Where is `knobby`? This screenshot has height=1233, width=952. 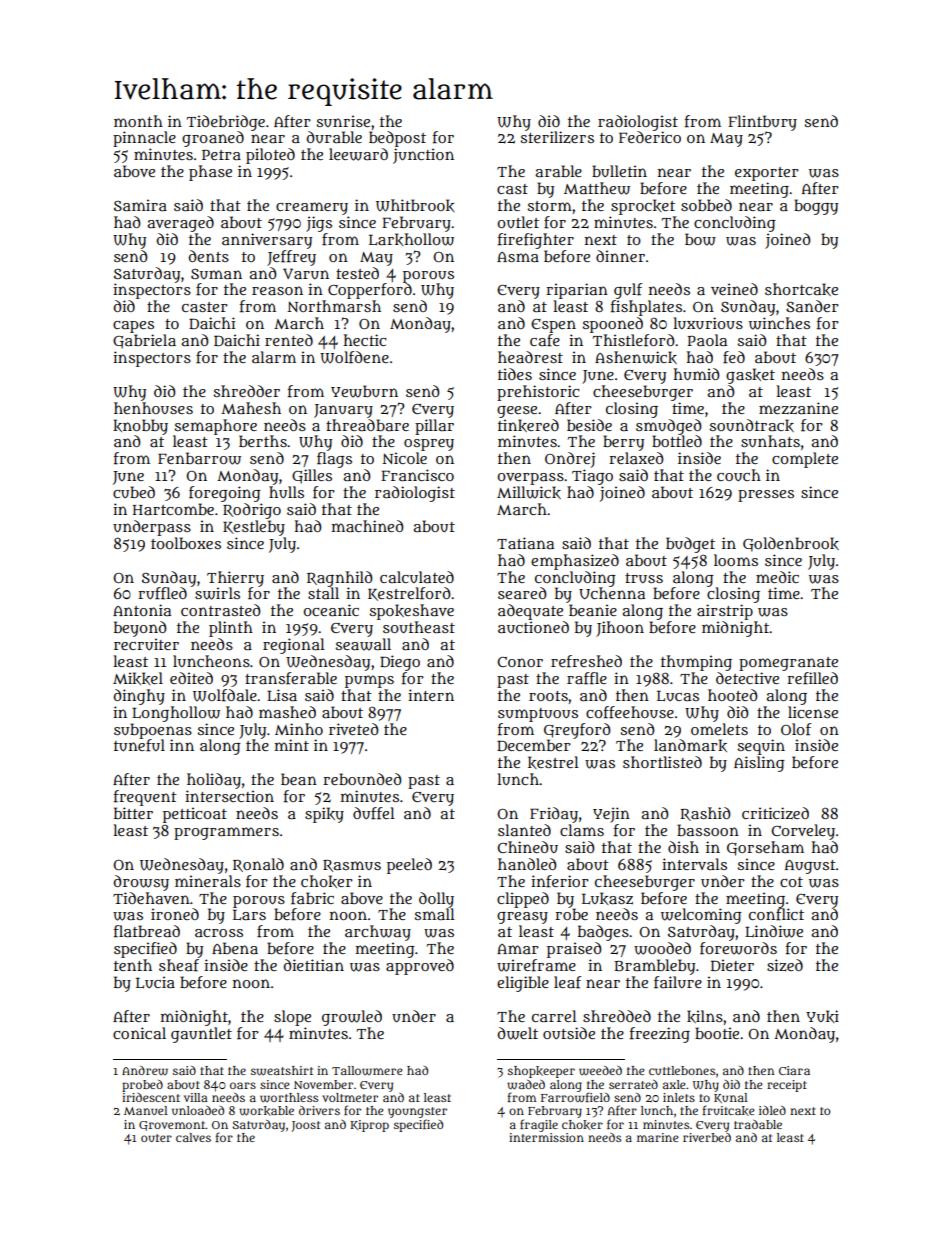
knobby is located at coordinates (140, 427).
